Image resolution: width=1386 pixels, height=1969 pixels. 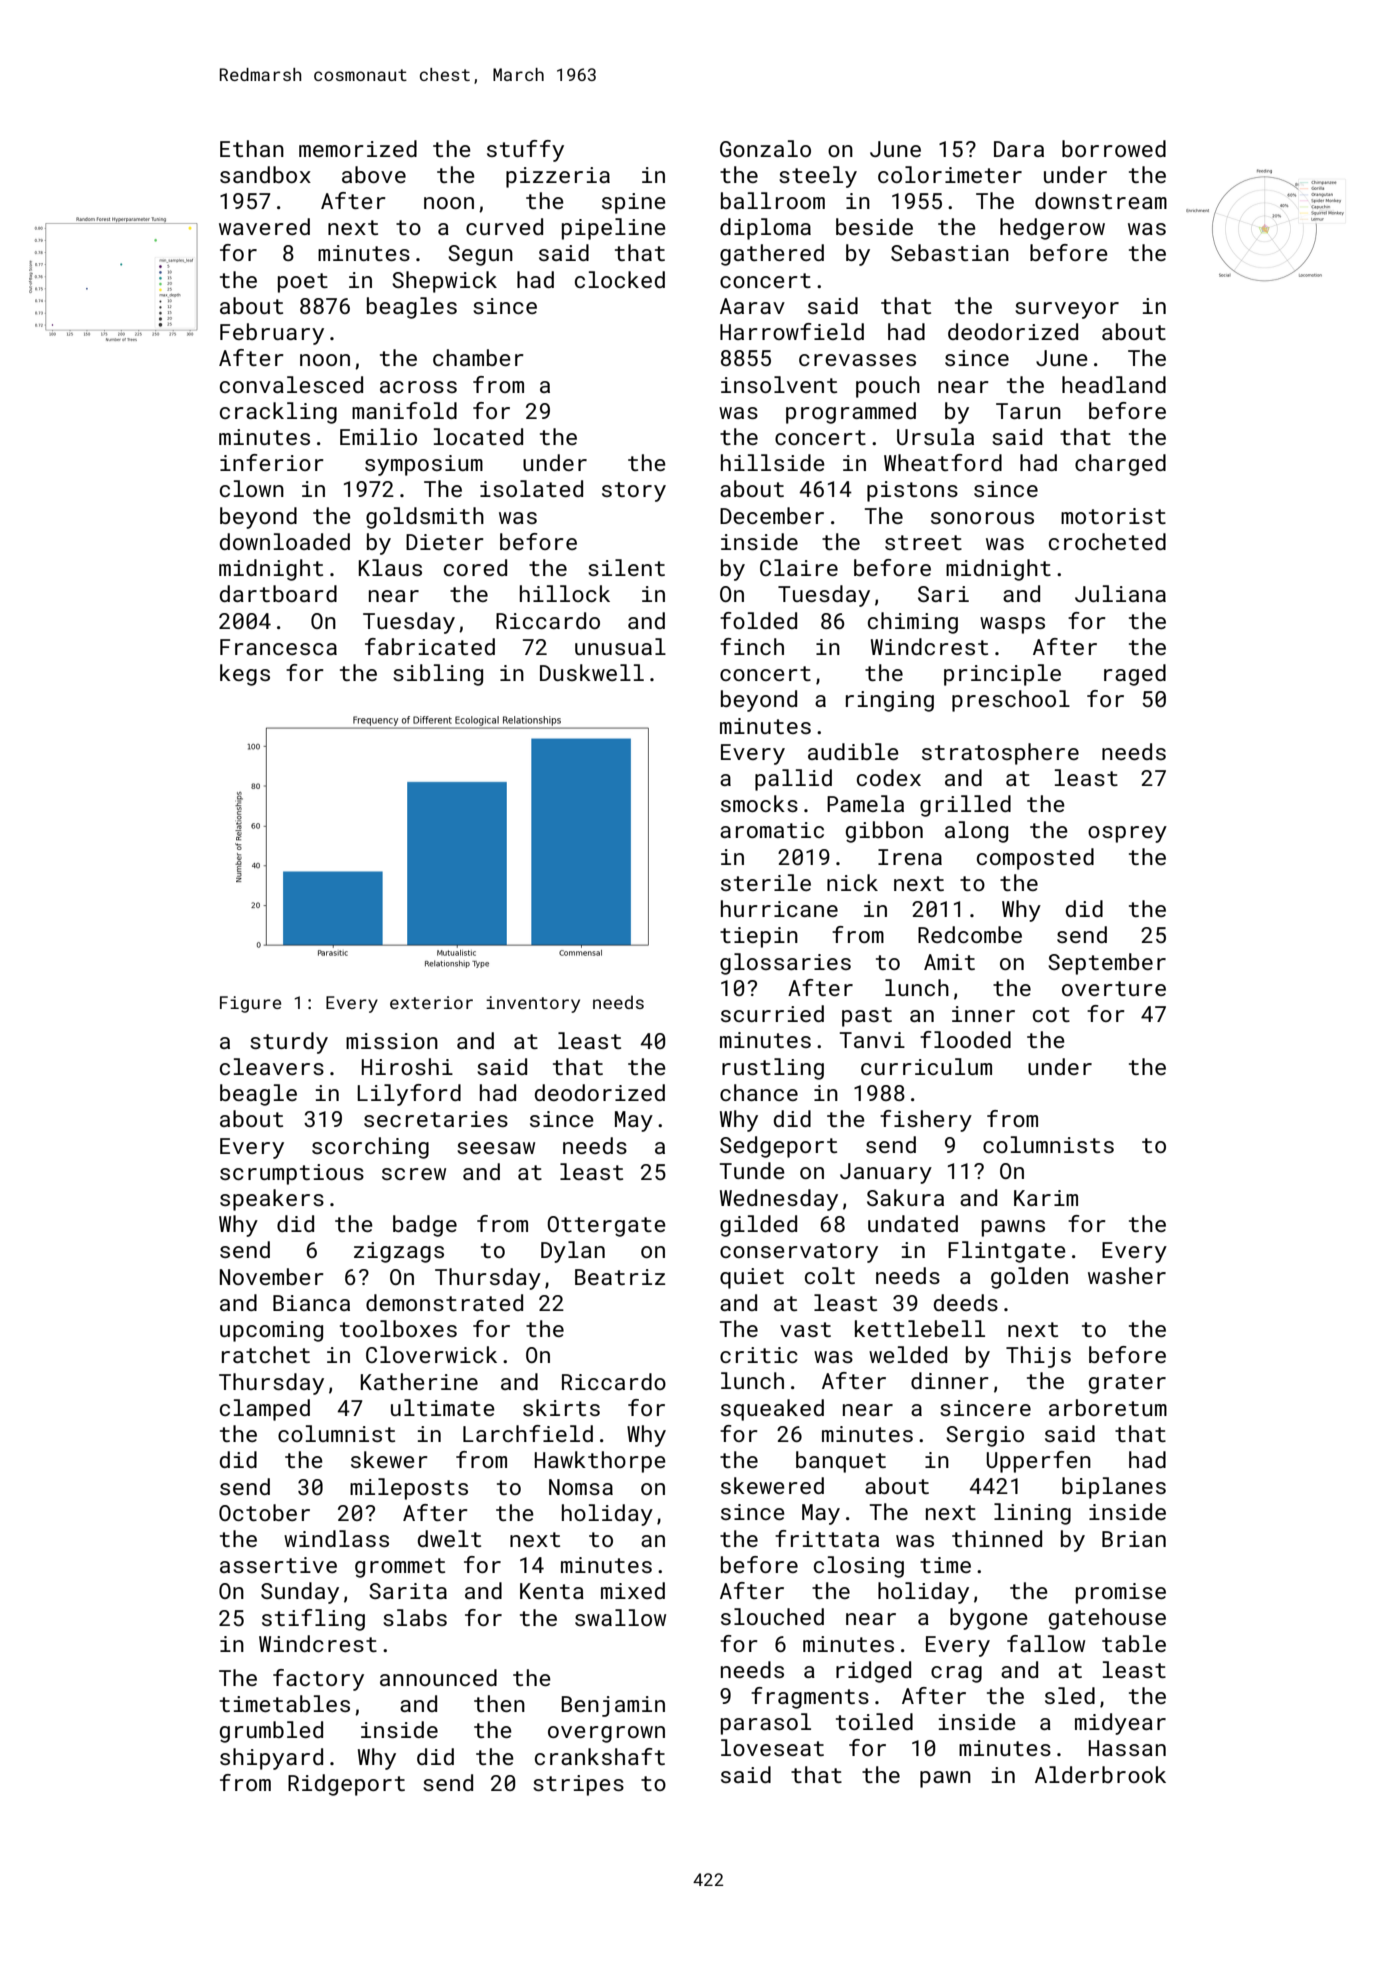 I want to click on Wheatford, so click(x=943, y=462).
